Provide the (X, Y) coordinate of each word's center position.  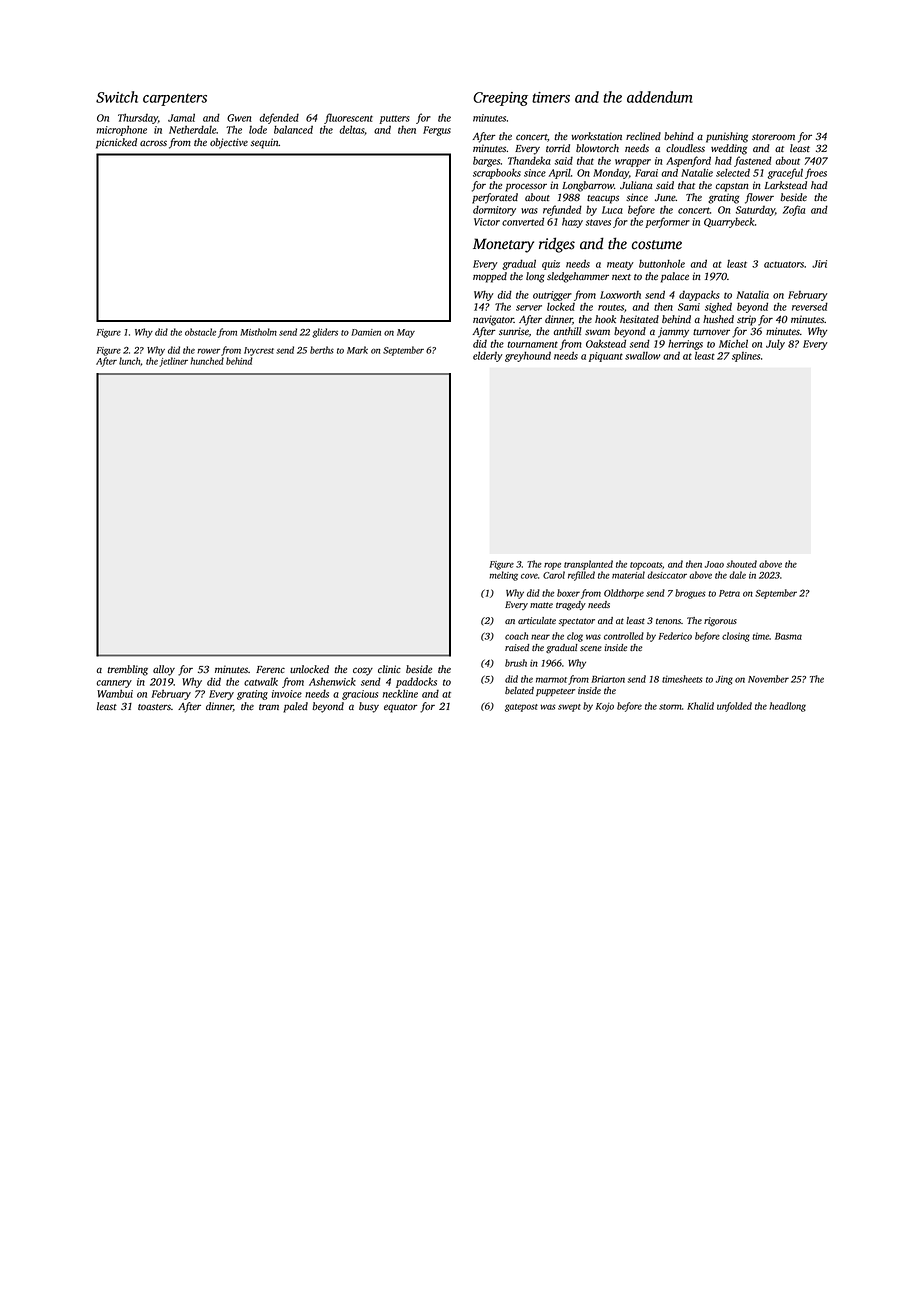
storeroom (773, 137)
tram (269, 707)
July (775, 344)
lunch (129, 361)
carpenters (175, 100)
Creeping (500, 99)
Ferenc (270, 669)
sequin (265, 143)
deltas (351, 129)
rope (552, 566)
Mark (357, 350)
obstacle (200, 332)
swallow (642, 356)
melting (503, 576)
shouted (741, 564)
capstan (732, 187)
